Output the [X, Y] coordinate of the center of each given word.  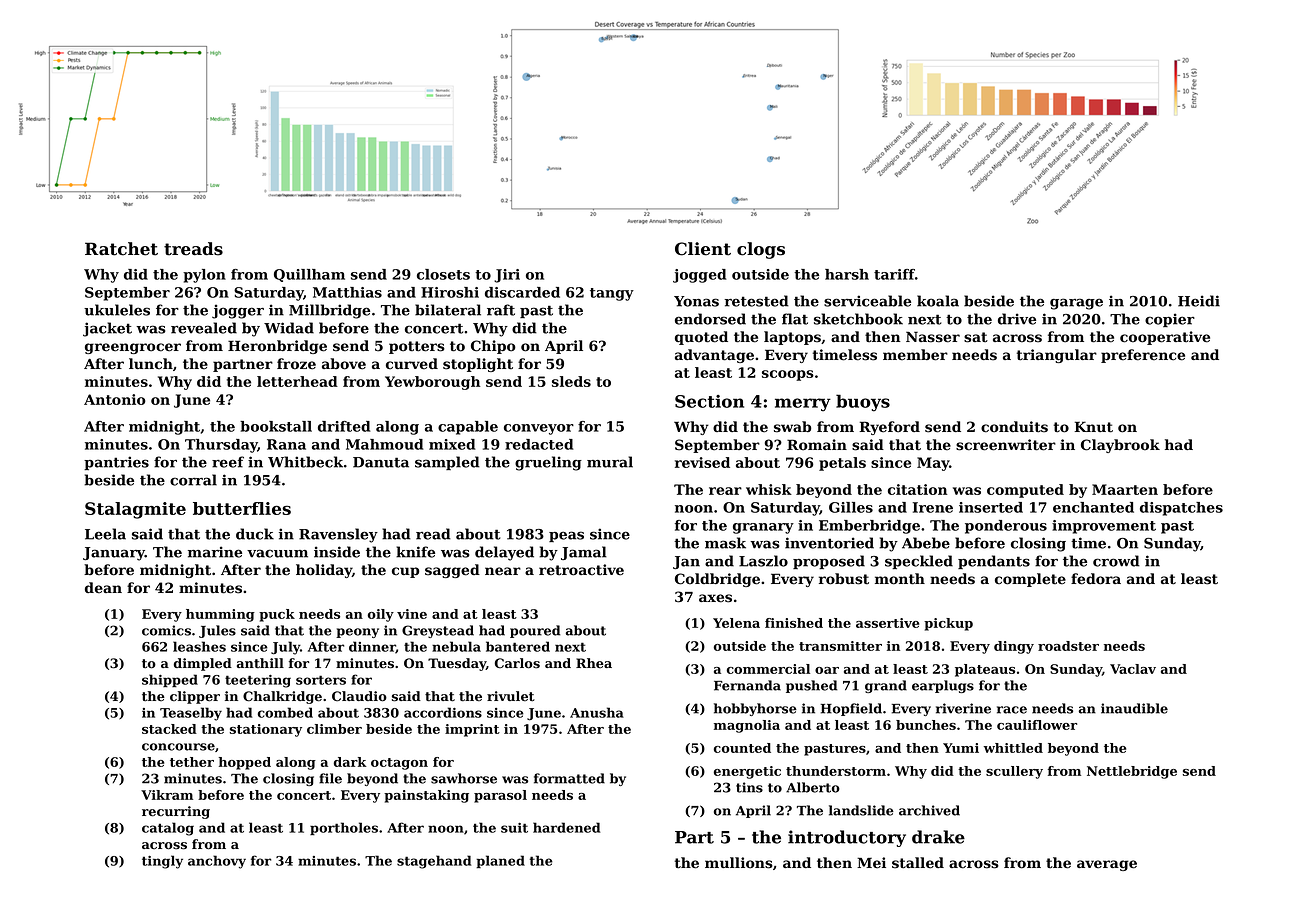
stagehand [434, 862]
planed [500, 861]
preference [1143, 356]
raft [501, 310]
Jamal [584, 553]
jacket [107, 329]
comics [166, 630]
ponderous [1006, 527]
